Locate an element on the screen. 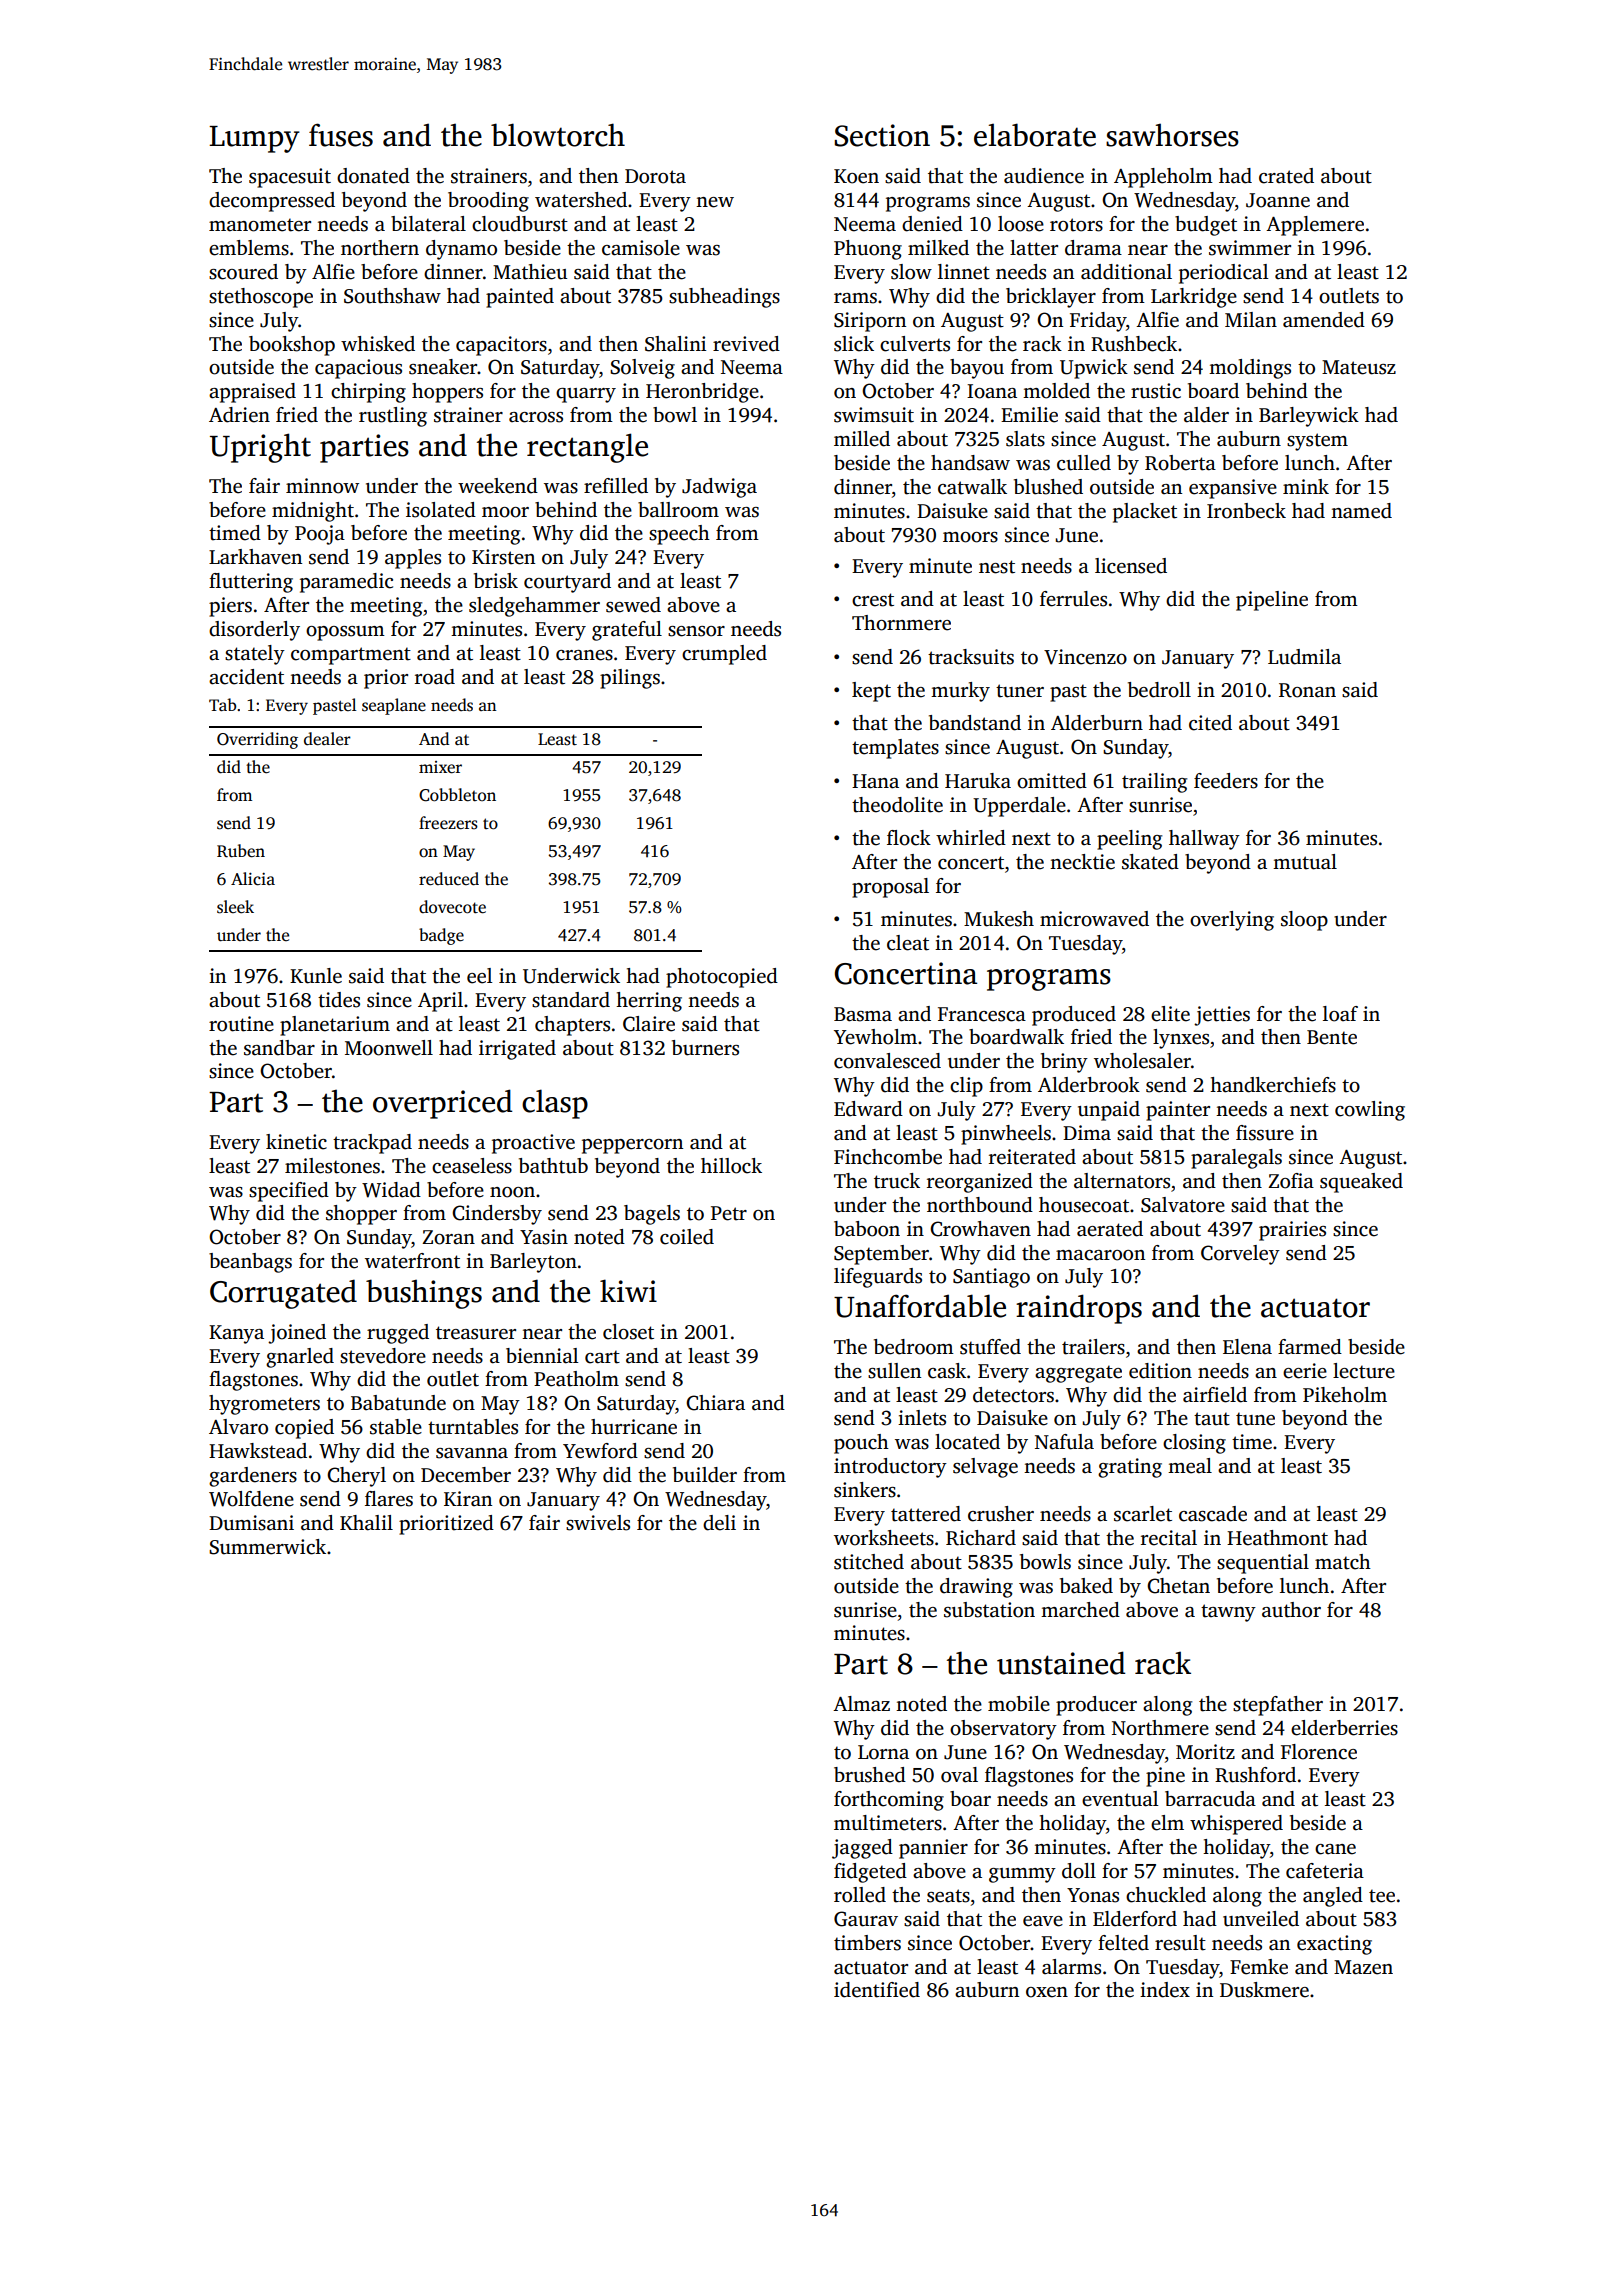 The width and height of the screenshot is (1620, 2292). Larkhaven is located at coordinates (255, 557).
